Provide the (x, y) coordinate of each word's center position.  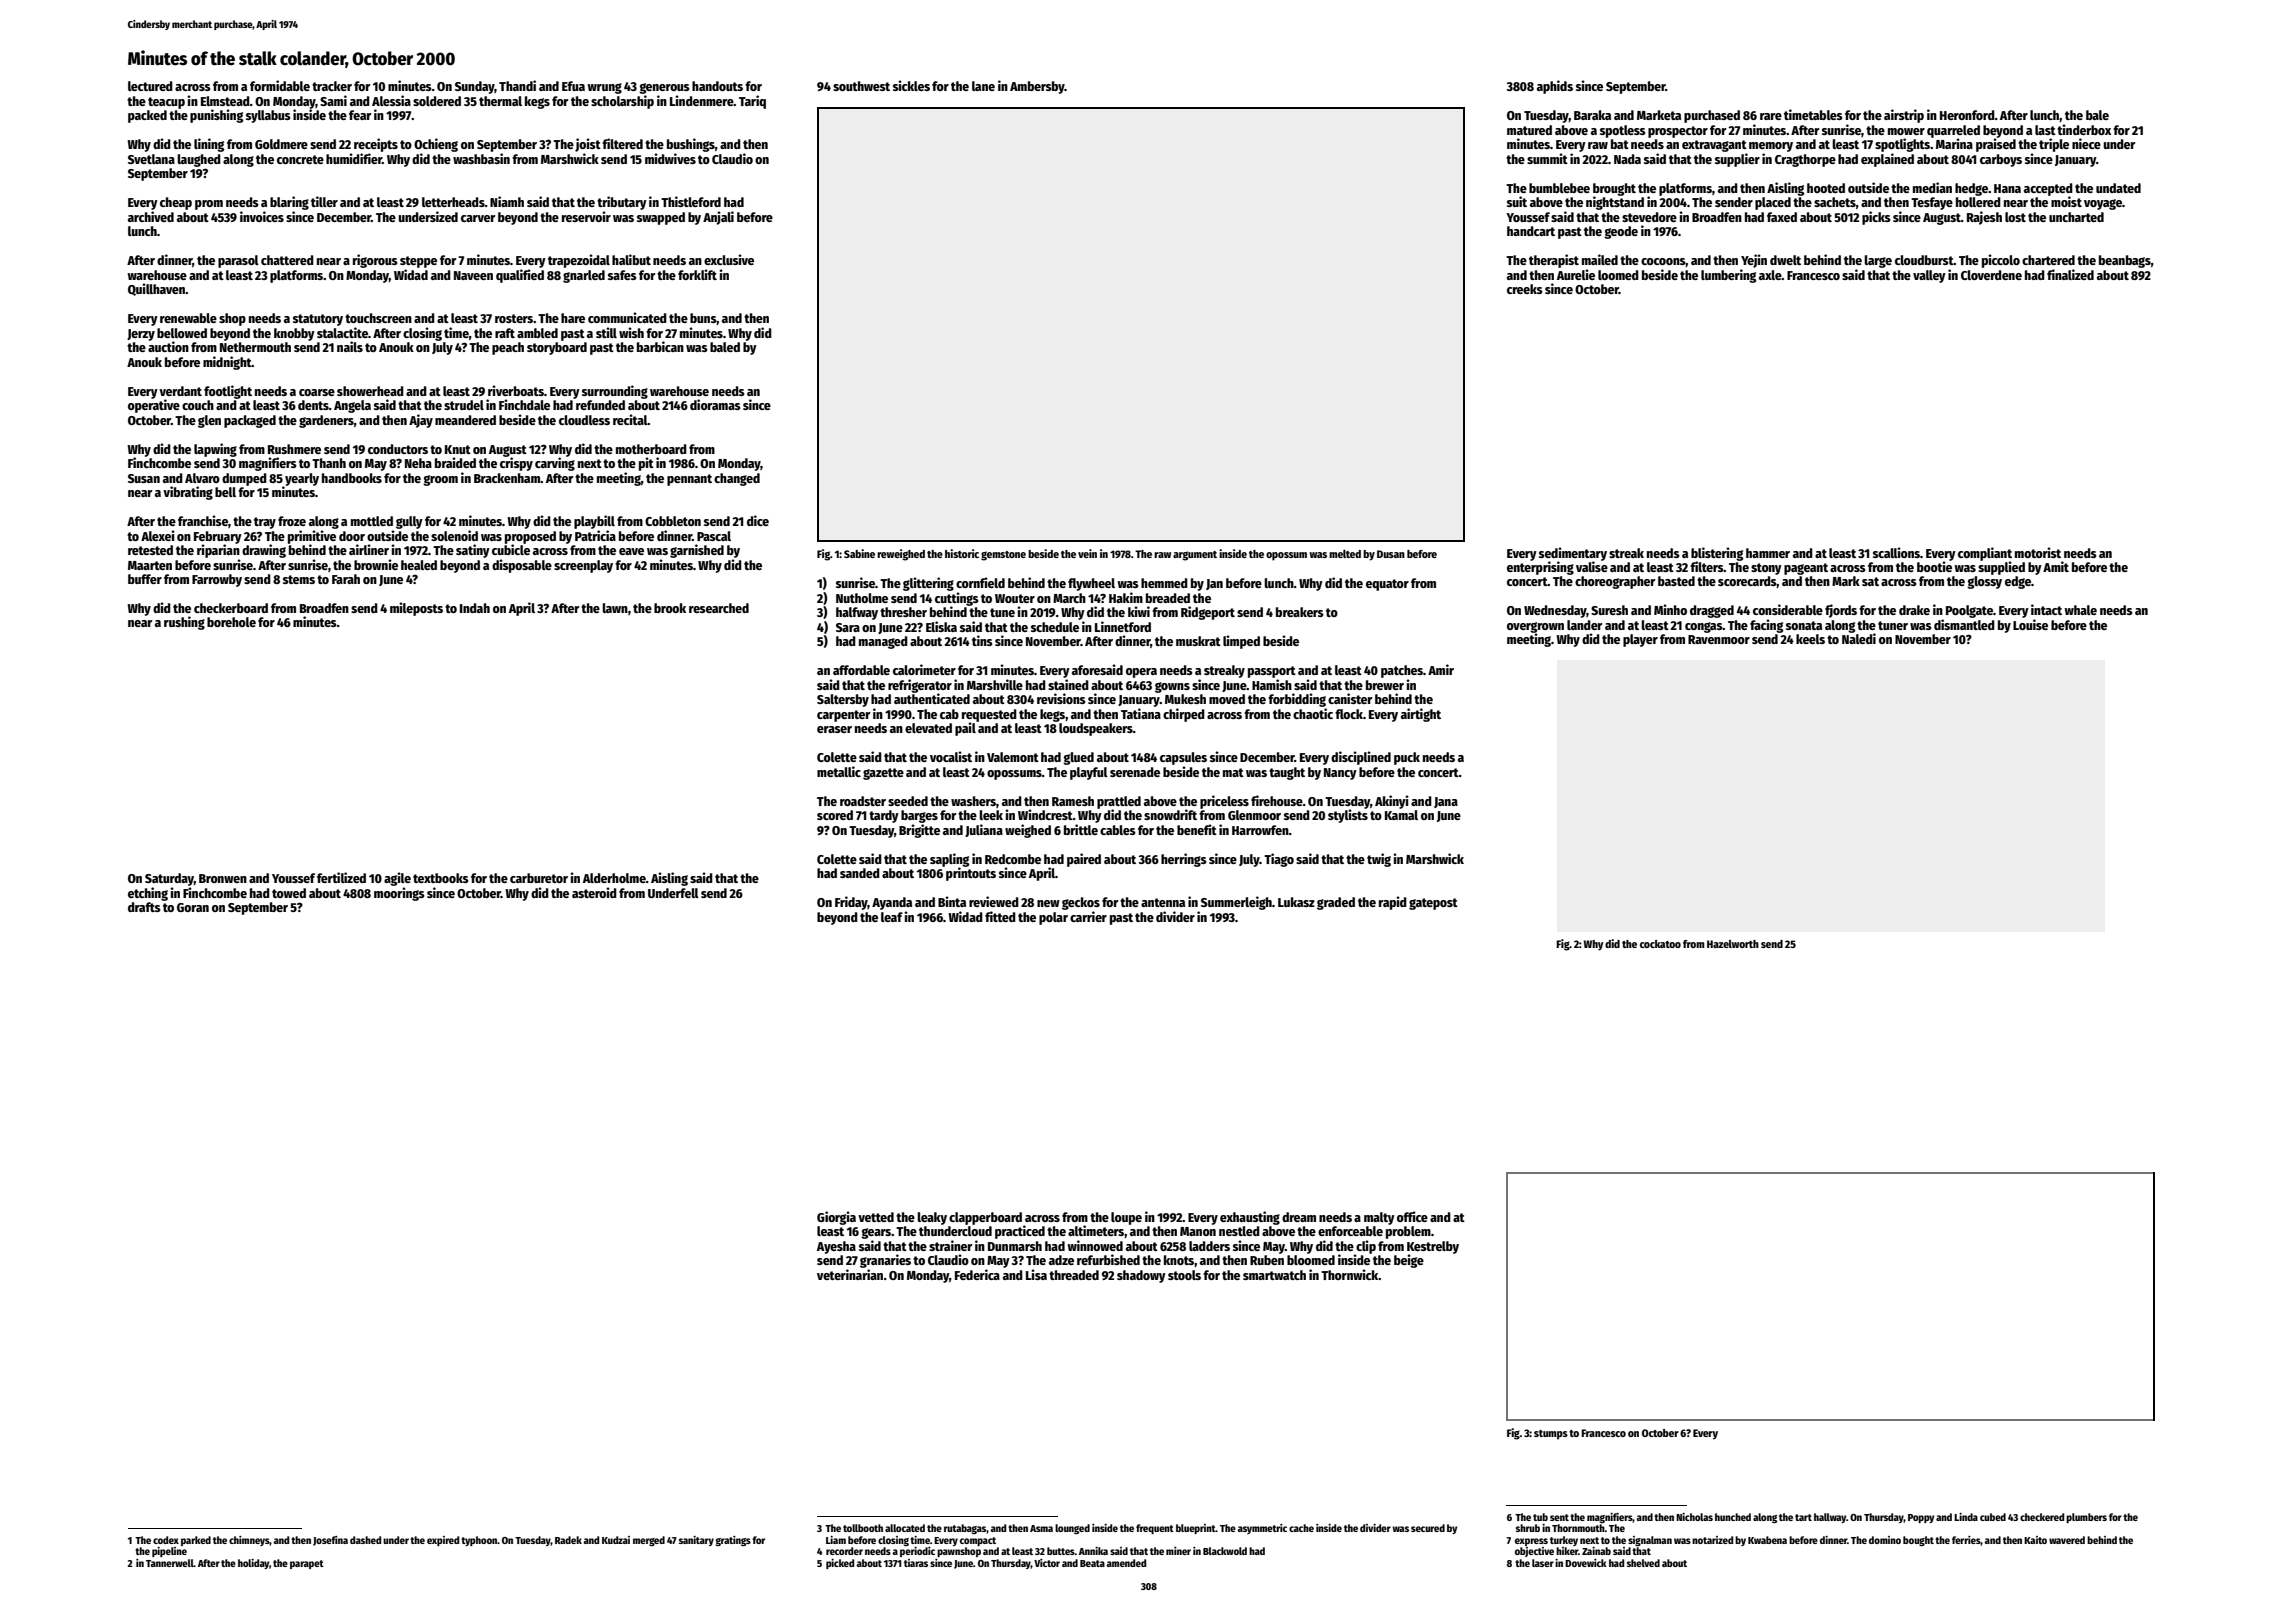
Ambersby (1037, 87)
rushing (184, 623)
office (1412, 1216)
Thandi (517, 85)
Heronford (1967, 115)
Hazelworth (1733, 944)
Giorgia (836, 1218)
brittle (1081, 829)
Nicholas (1694, 1517)
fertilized (341, 877)
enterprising (1540, 568)
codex (166, 1540)
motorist (2038, 552)
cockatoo (1660, 944)
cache (1301, 1528)
